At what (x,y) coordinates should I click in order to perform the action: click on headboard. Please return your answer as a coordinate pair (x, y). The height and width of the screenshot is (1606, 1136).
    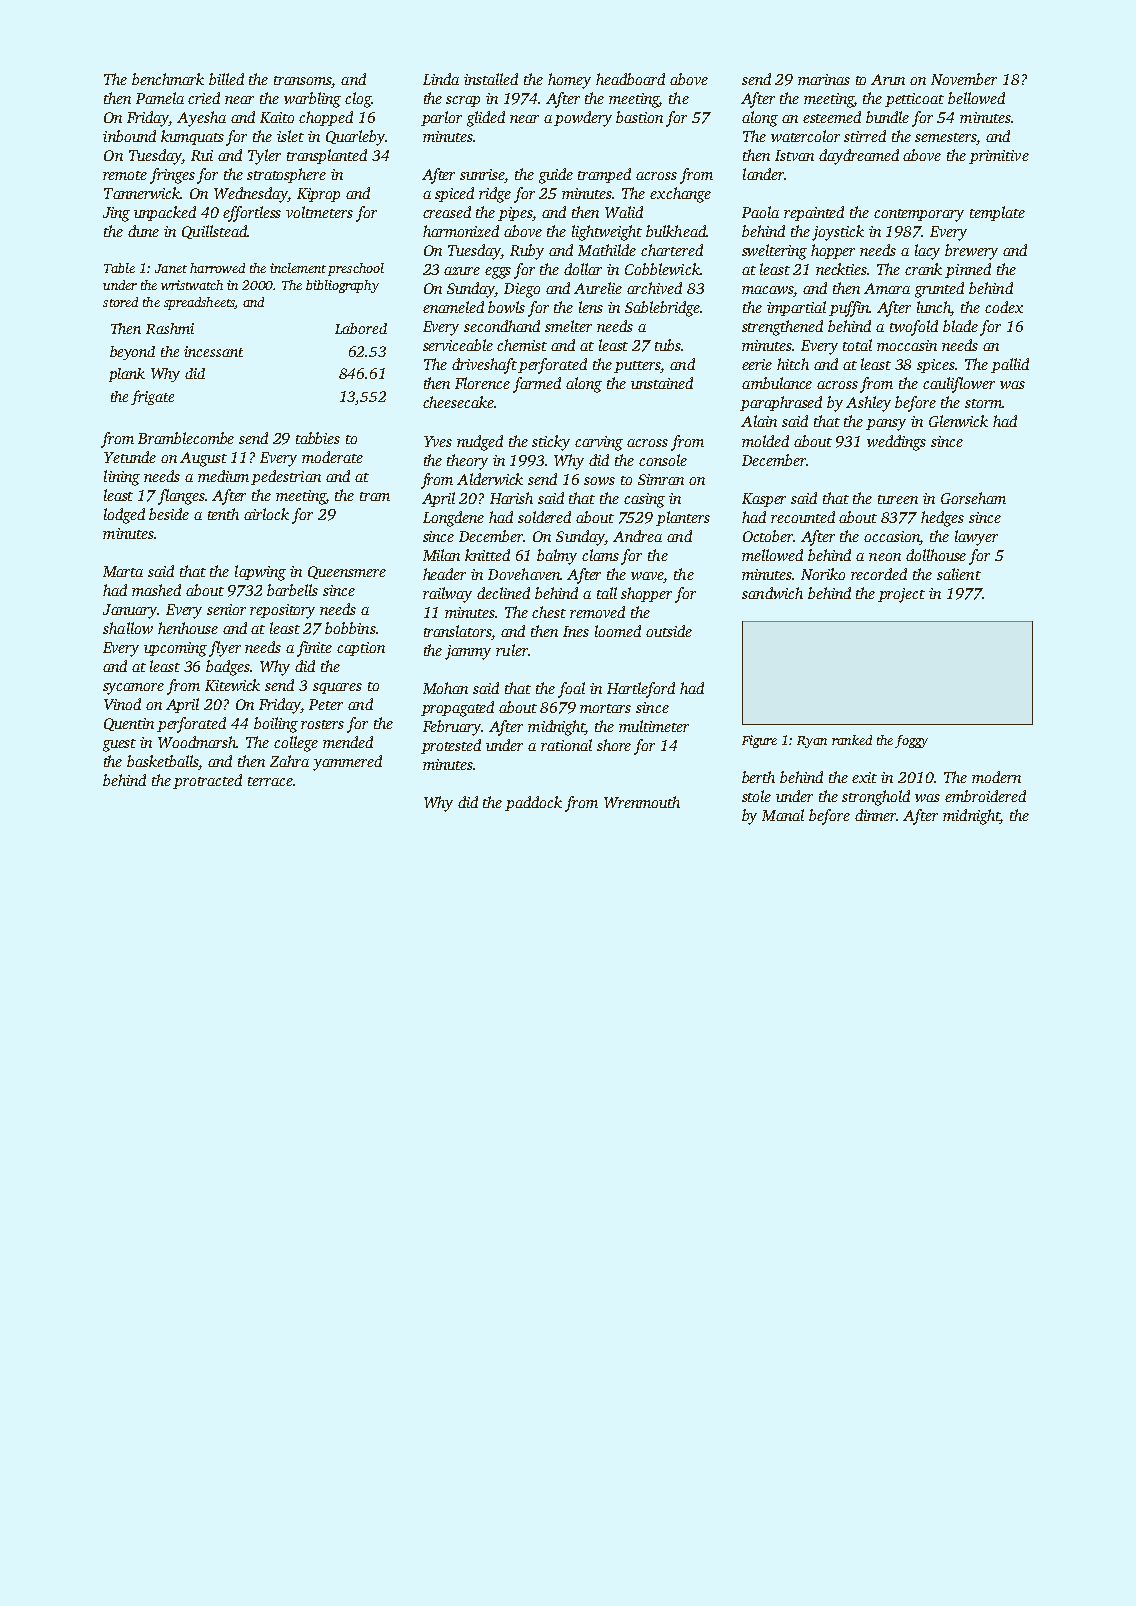
    Looking at the image, I should click on (630, 79).
